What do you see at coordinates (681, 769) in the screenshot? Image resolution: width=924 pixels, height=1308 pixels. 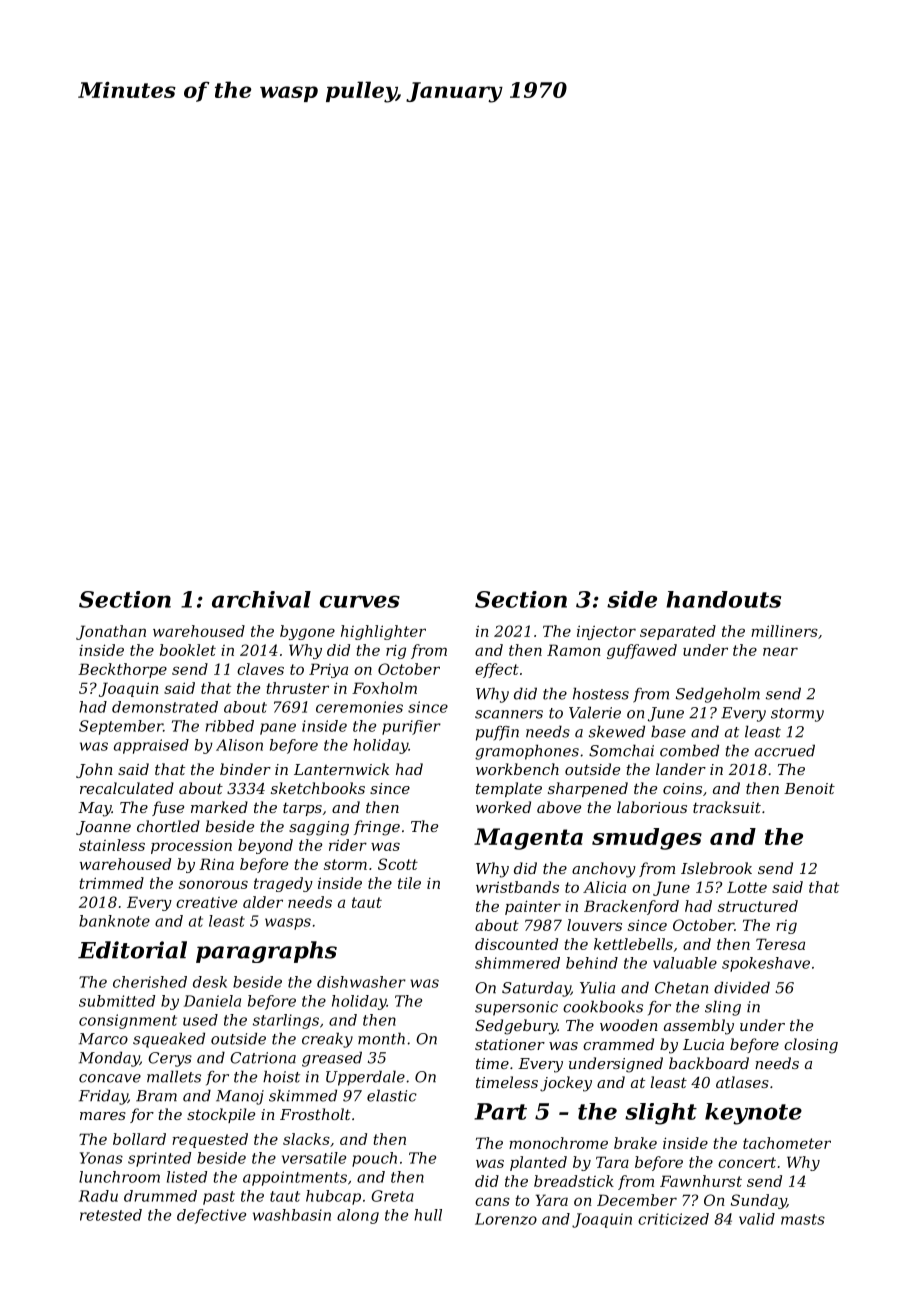 I see `lander` at bounding box center [681, 769].
